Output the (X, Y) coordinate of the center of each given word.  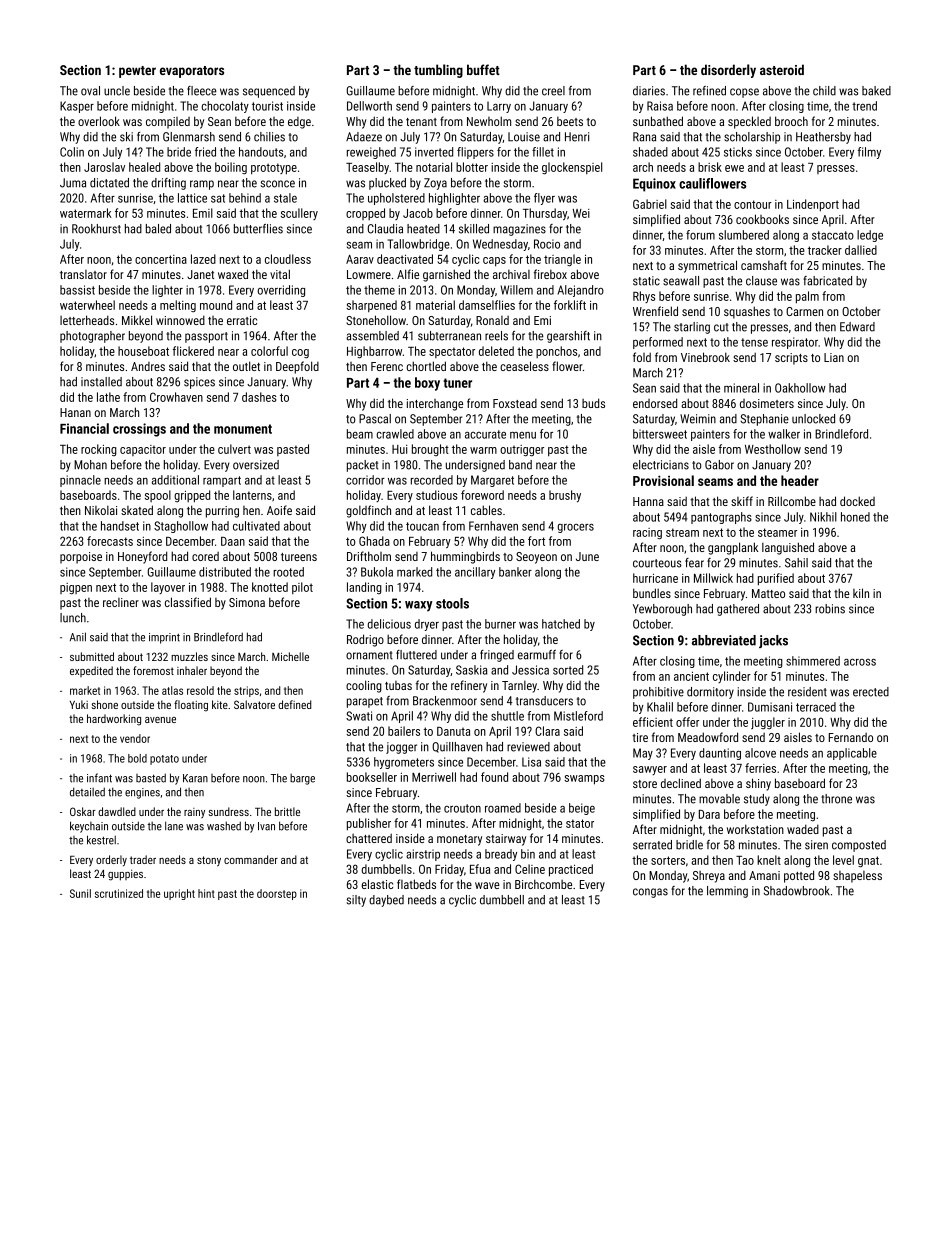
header (800, 480)
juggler (768, 723)
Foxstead (515, 403)
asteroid (782, 69)
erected (871, 692)
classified (188, 602)
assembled (372, 336)
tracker (825, 250)
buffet (483, 69)
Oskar (83, 811)
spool (158, 496)
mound (216, 305)
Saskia (471, 670)
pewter (137, 72)
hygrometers (404, 763)
